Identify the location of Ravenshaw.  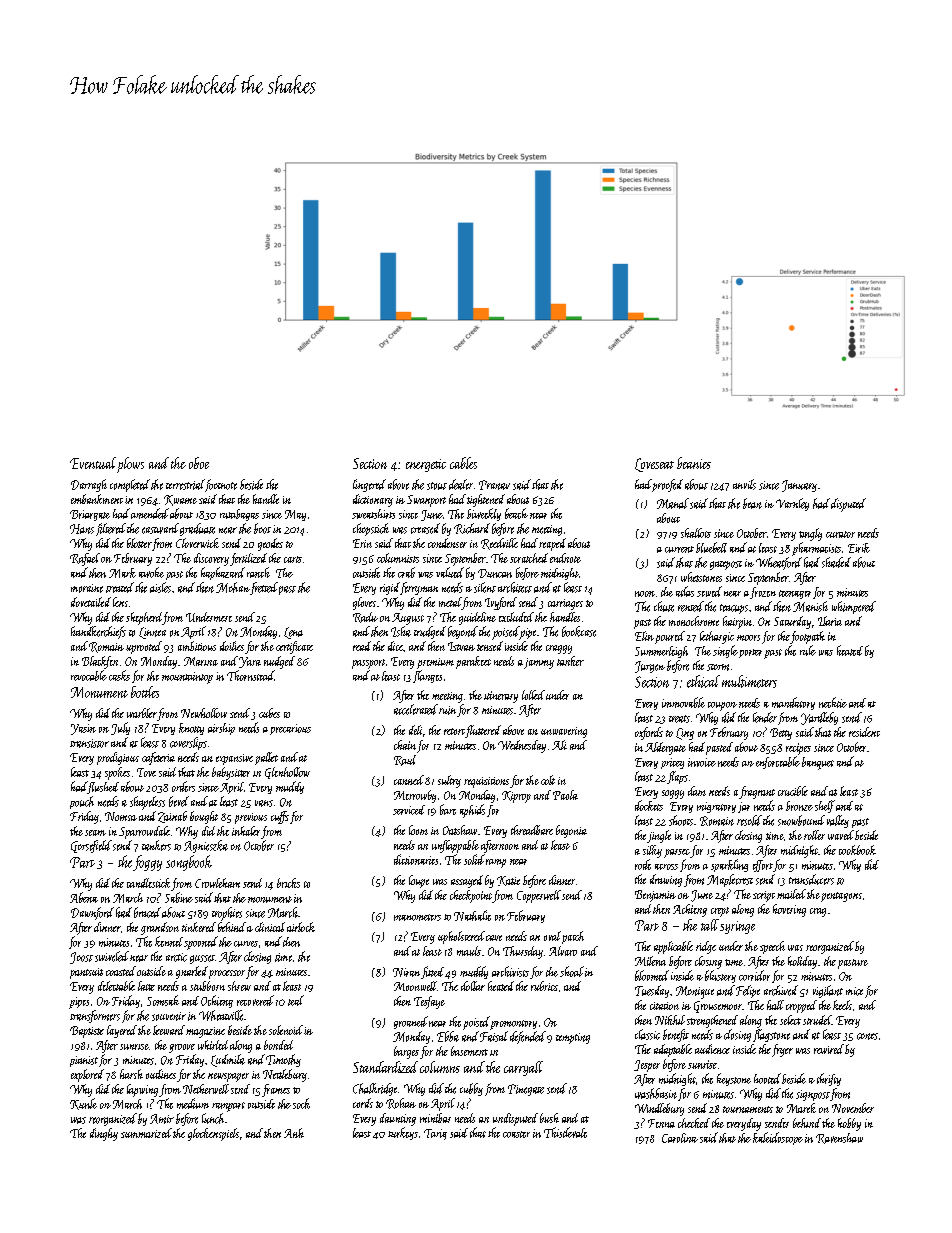
(839, 1138).
